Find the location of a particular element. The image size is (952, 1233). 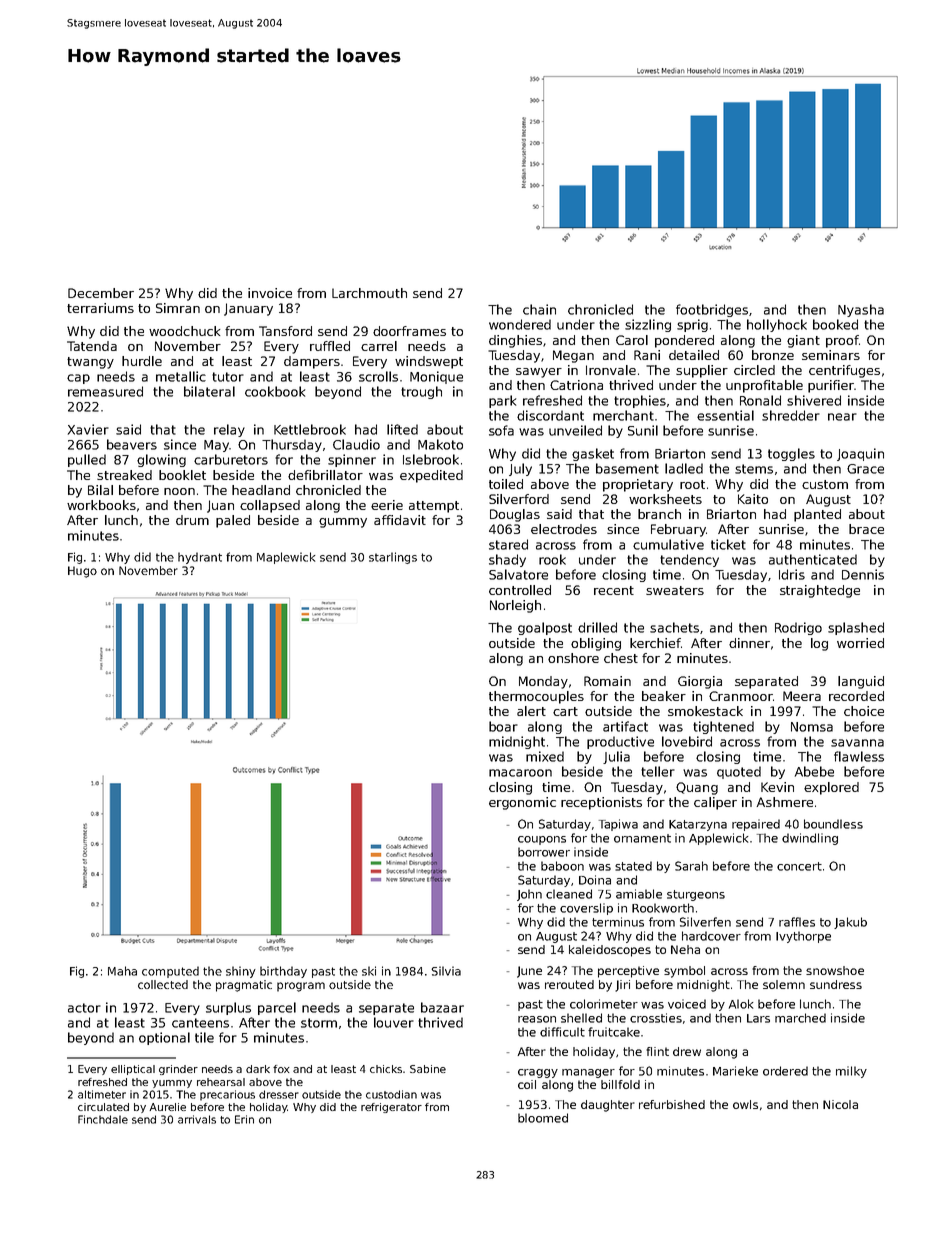

program is located at coordinates (301, 987).
